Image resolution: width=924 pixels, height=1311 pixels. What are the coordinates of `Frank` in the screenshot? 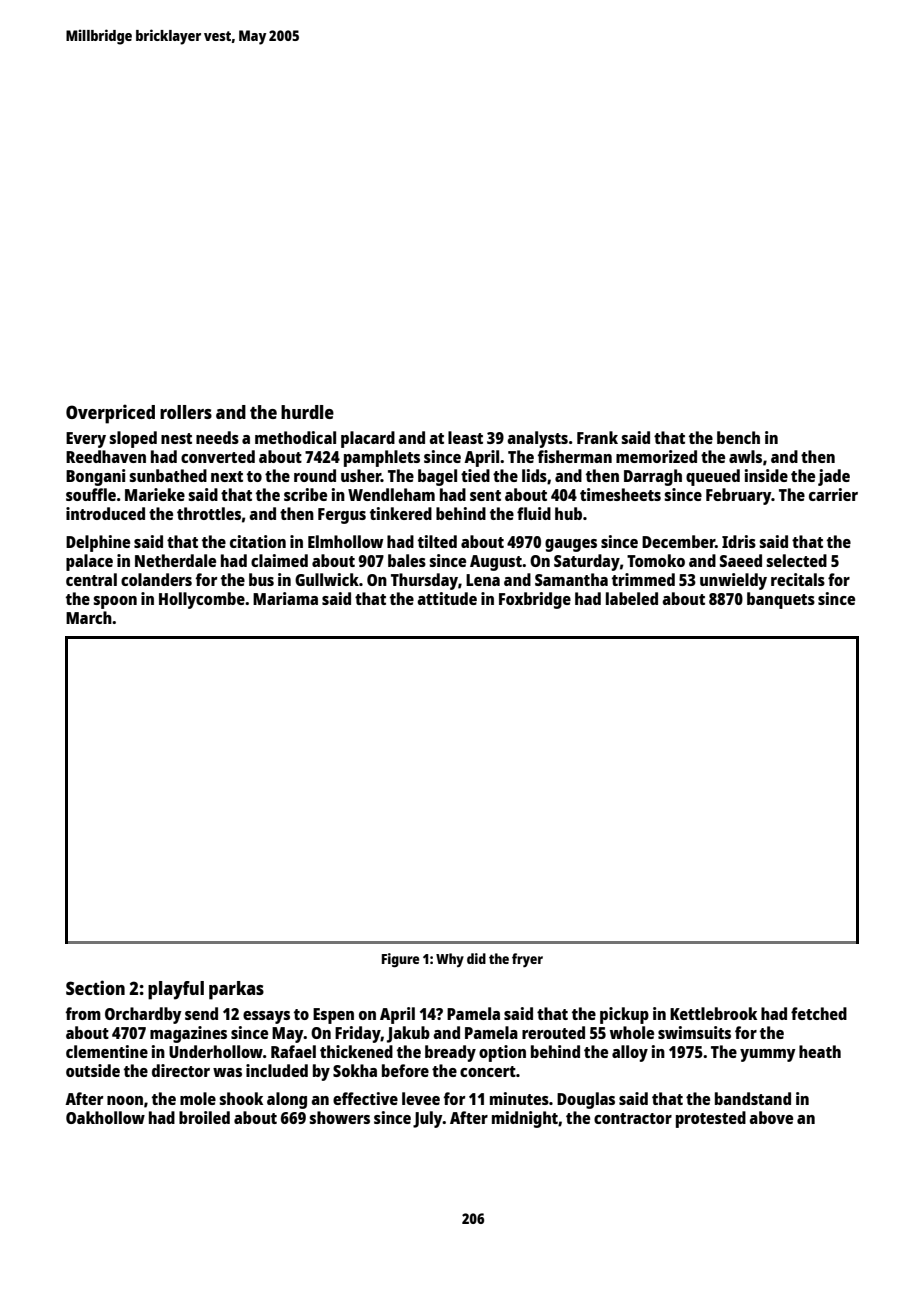 It's located at (597, 437).
